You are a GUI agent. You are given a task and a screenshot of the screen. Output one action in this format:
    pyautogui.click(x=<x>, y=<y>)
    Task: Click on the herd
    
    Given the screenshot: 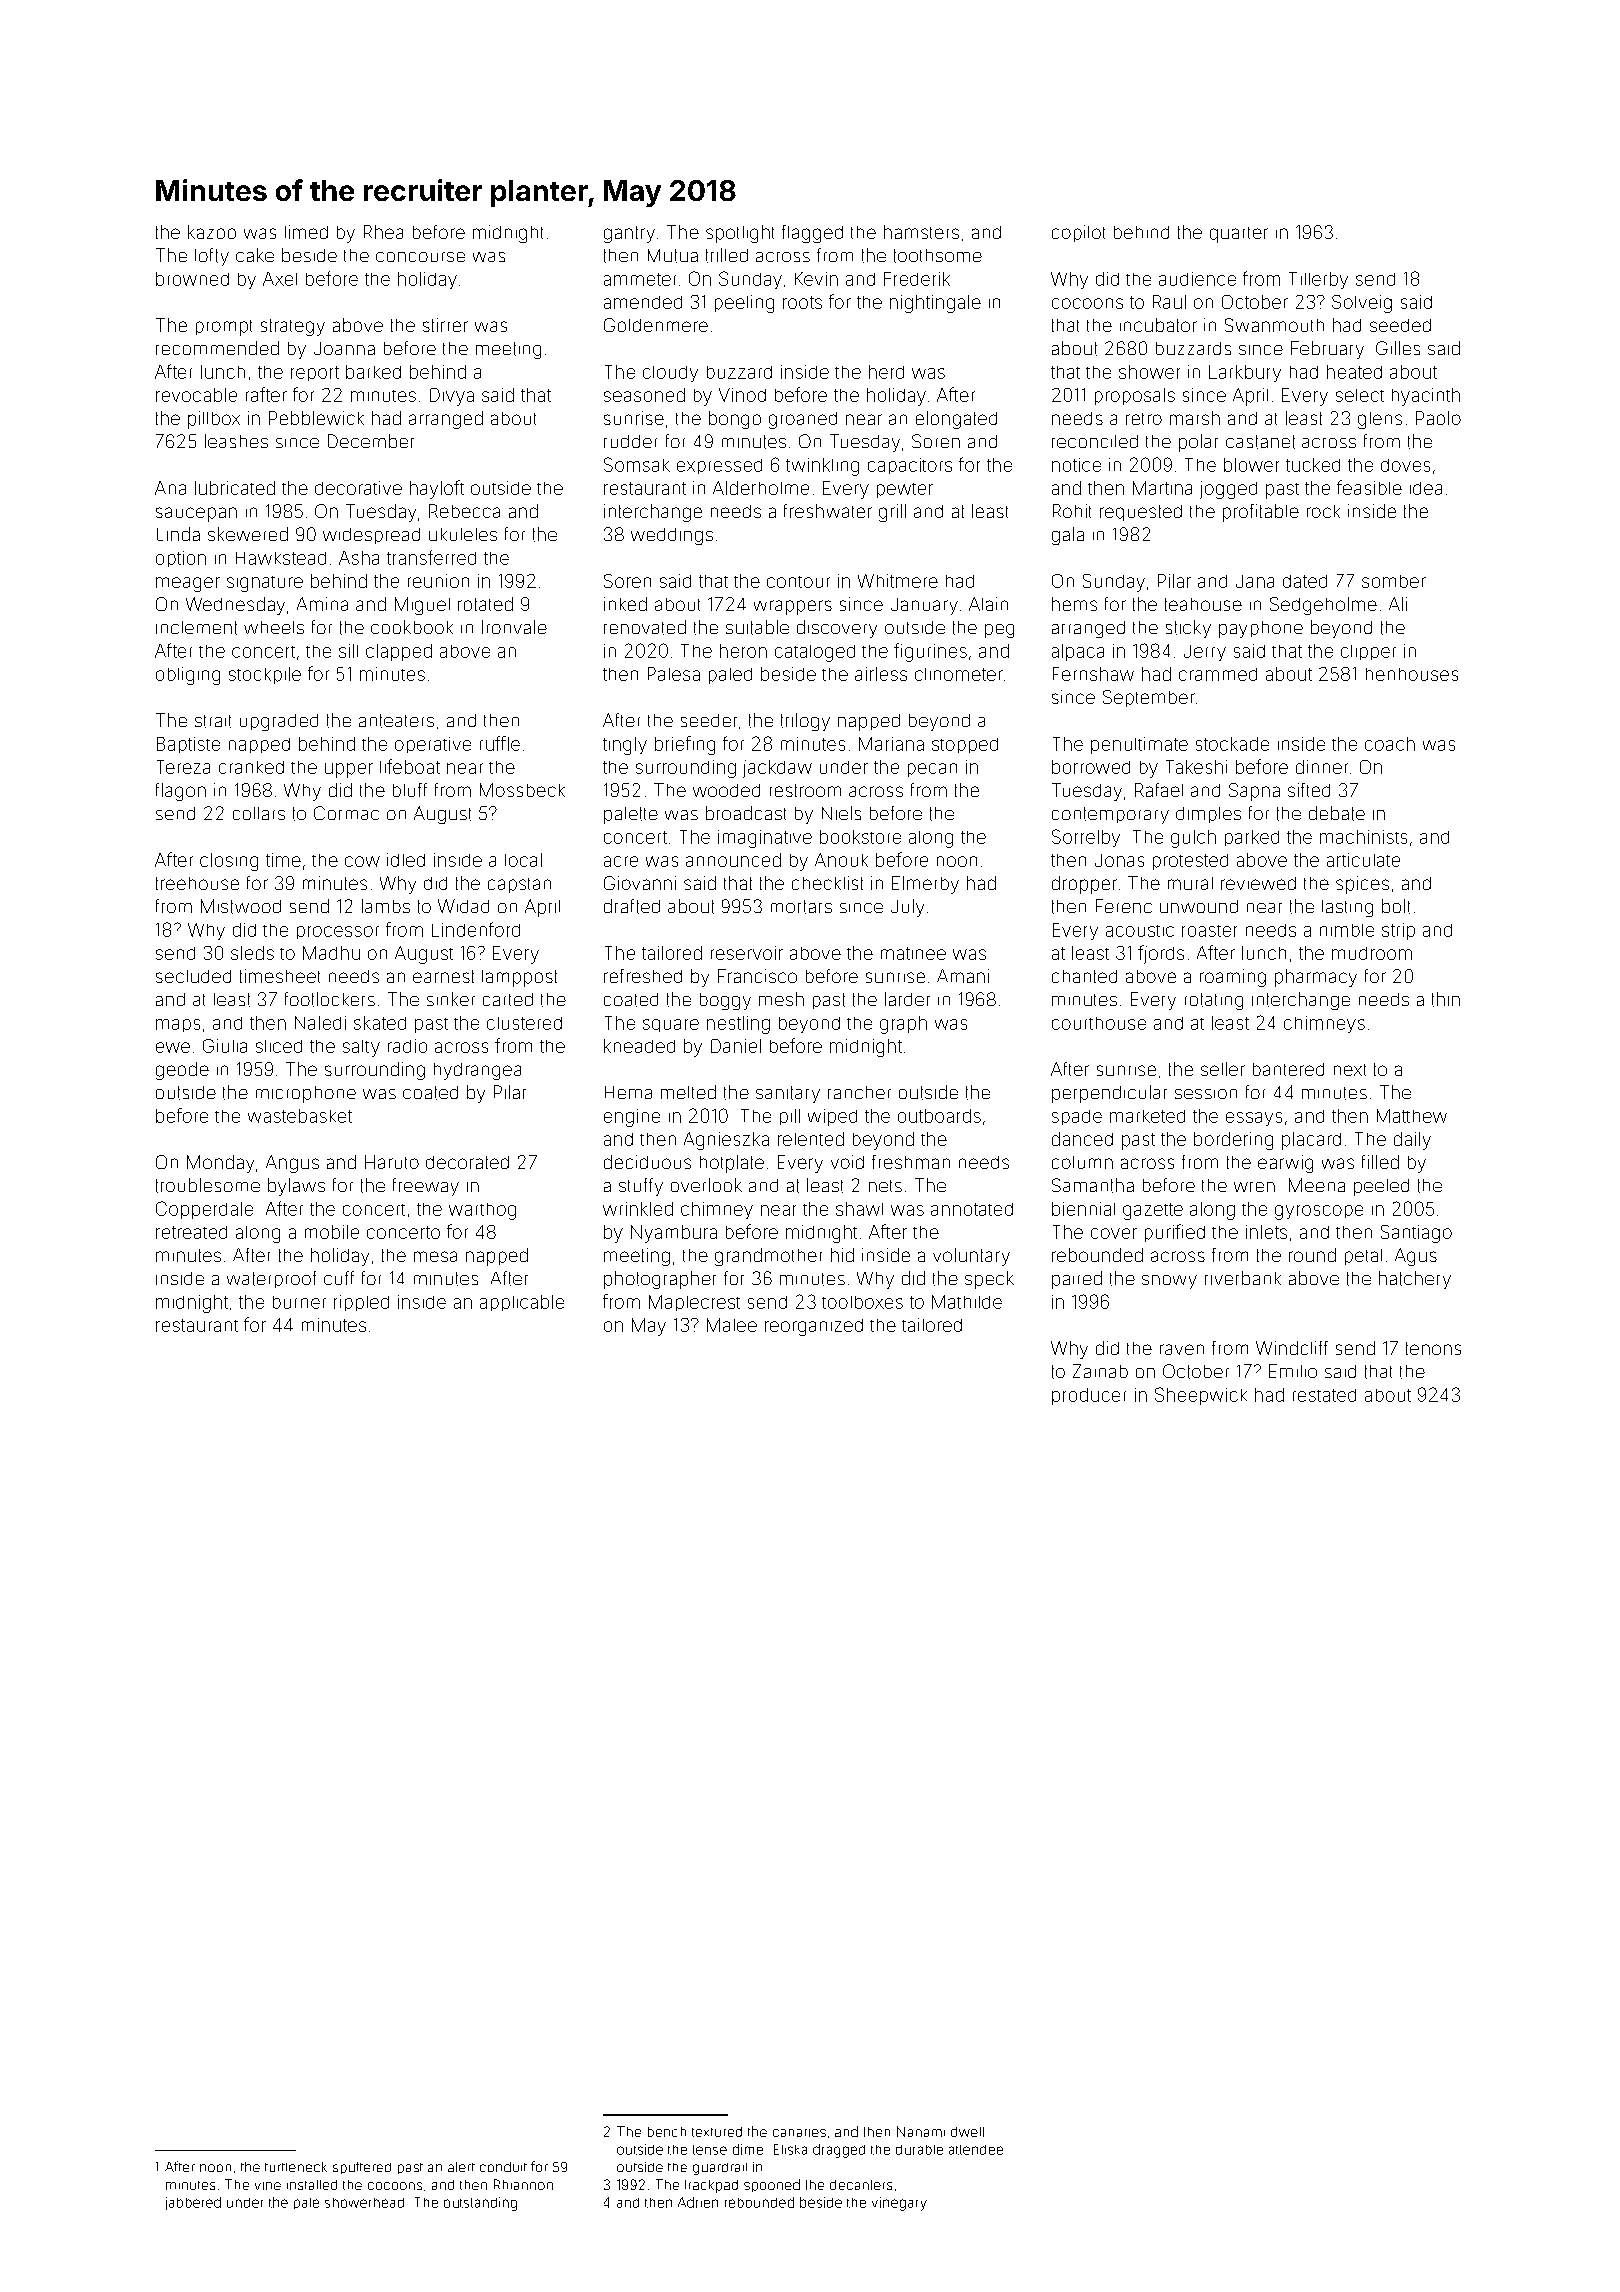 What is the action you would take?
    pyautogui.click(x=886, y=372)
